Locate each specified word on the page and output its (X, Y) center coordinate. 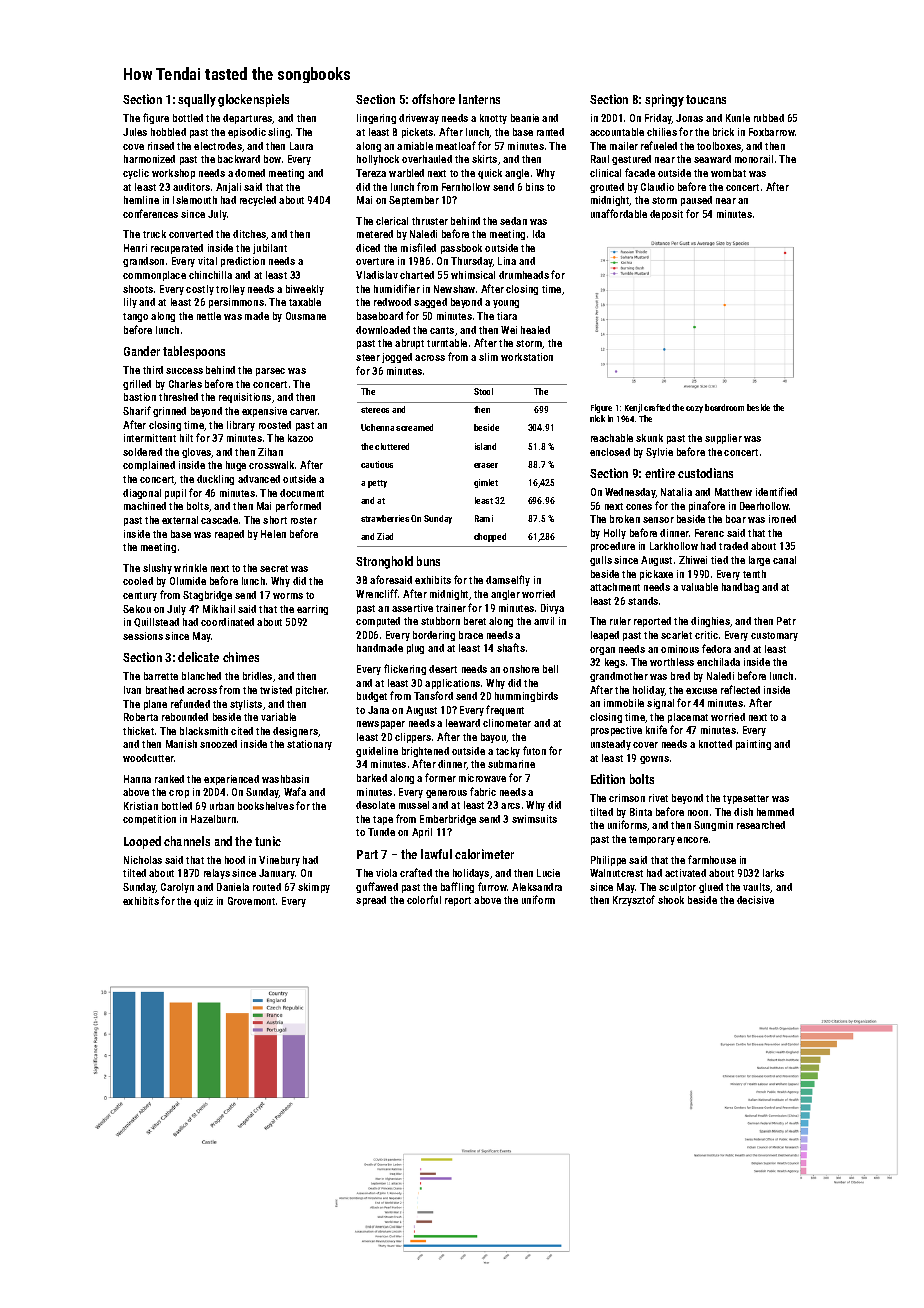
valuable (699, 587)
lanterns (479, 99)
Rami (484, 518)
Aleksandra (537, 887)
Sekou (137, 609)
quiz (203, 902)
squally (197, 100)
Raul (600, 159)
